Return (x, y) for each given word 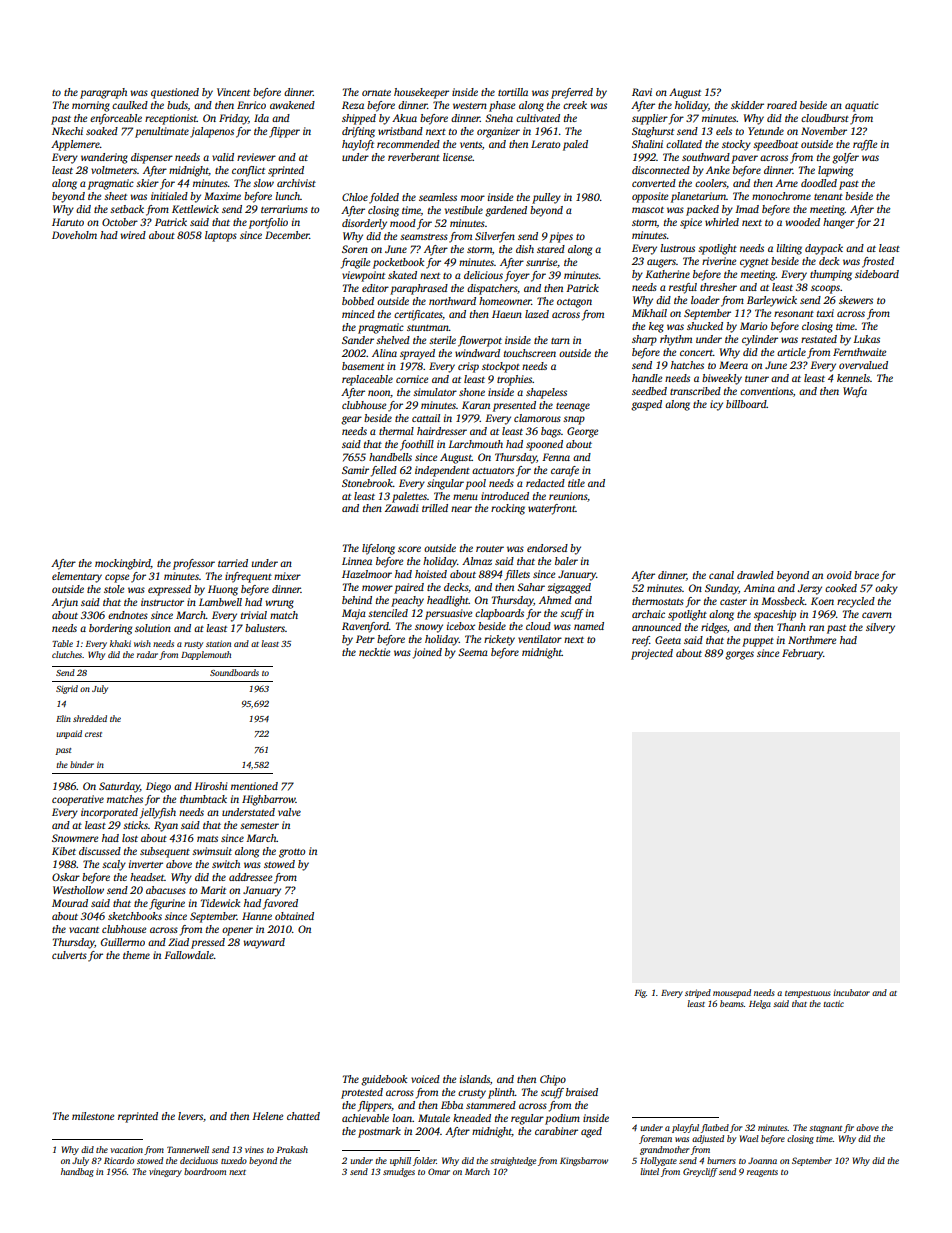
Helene (267, 1116)
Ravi (642, 92)
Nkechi (67, 131)
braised (582, 1092)
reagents (762, 1173)
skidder (747, 105)
